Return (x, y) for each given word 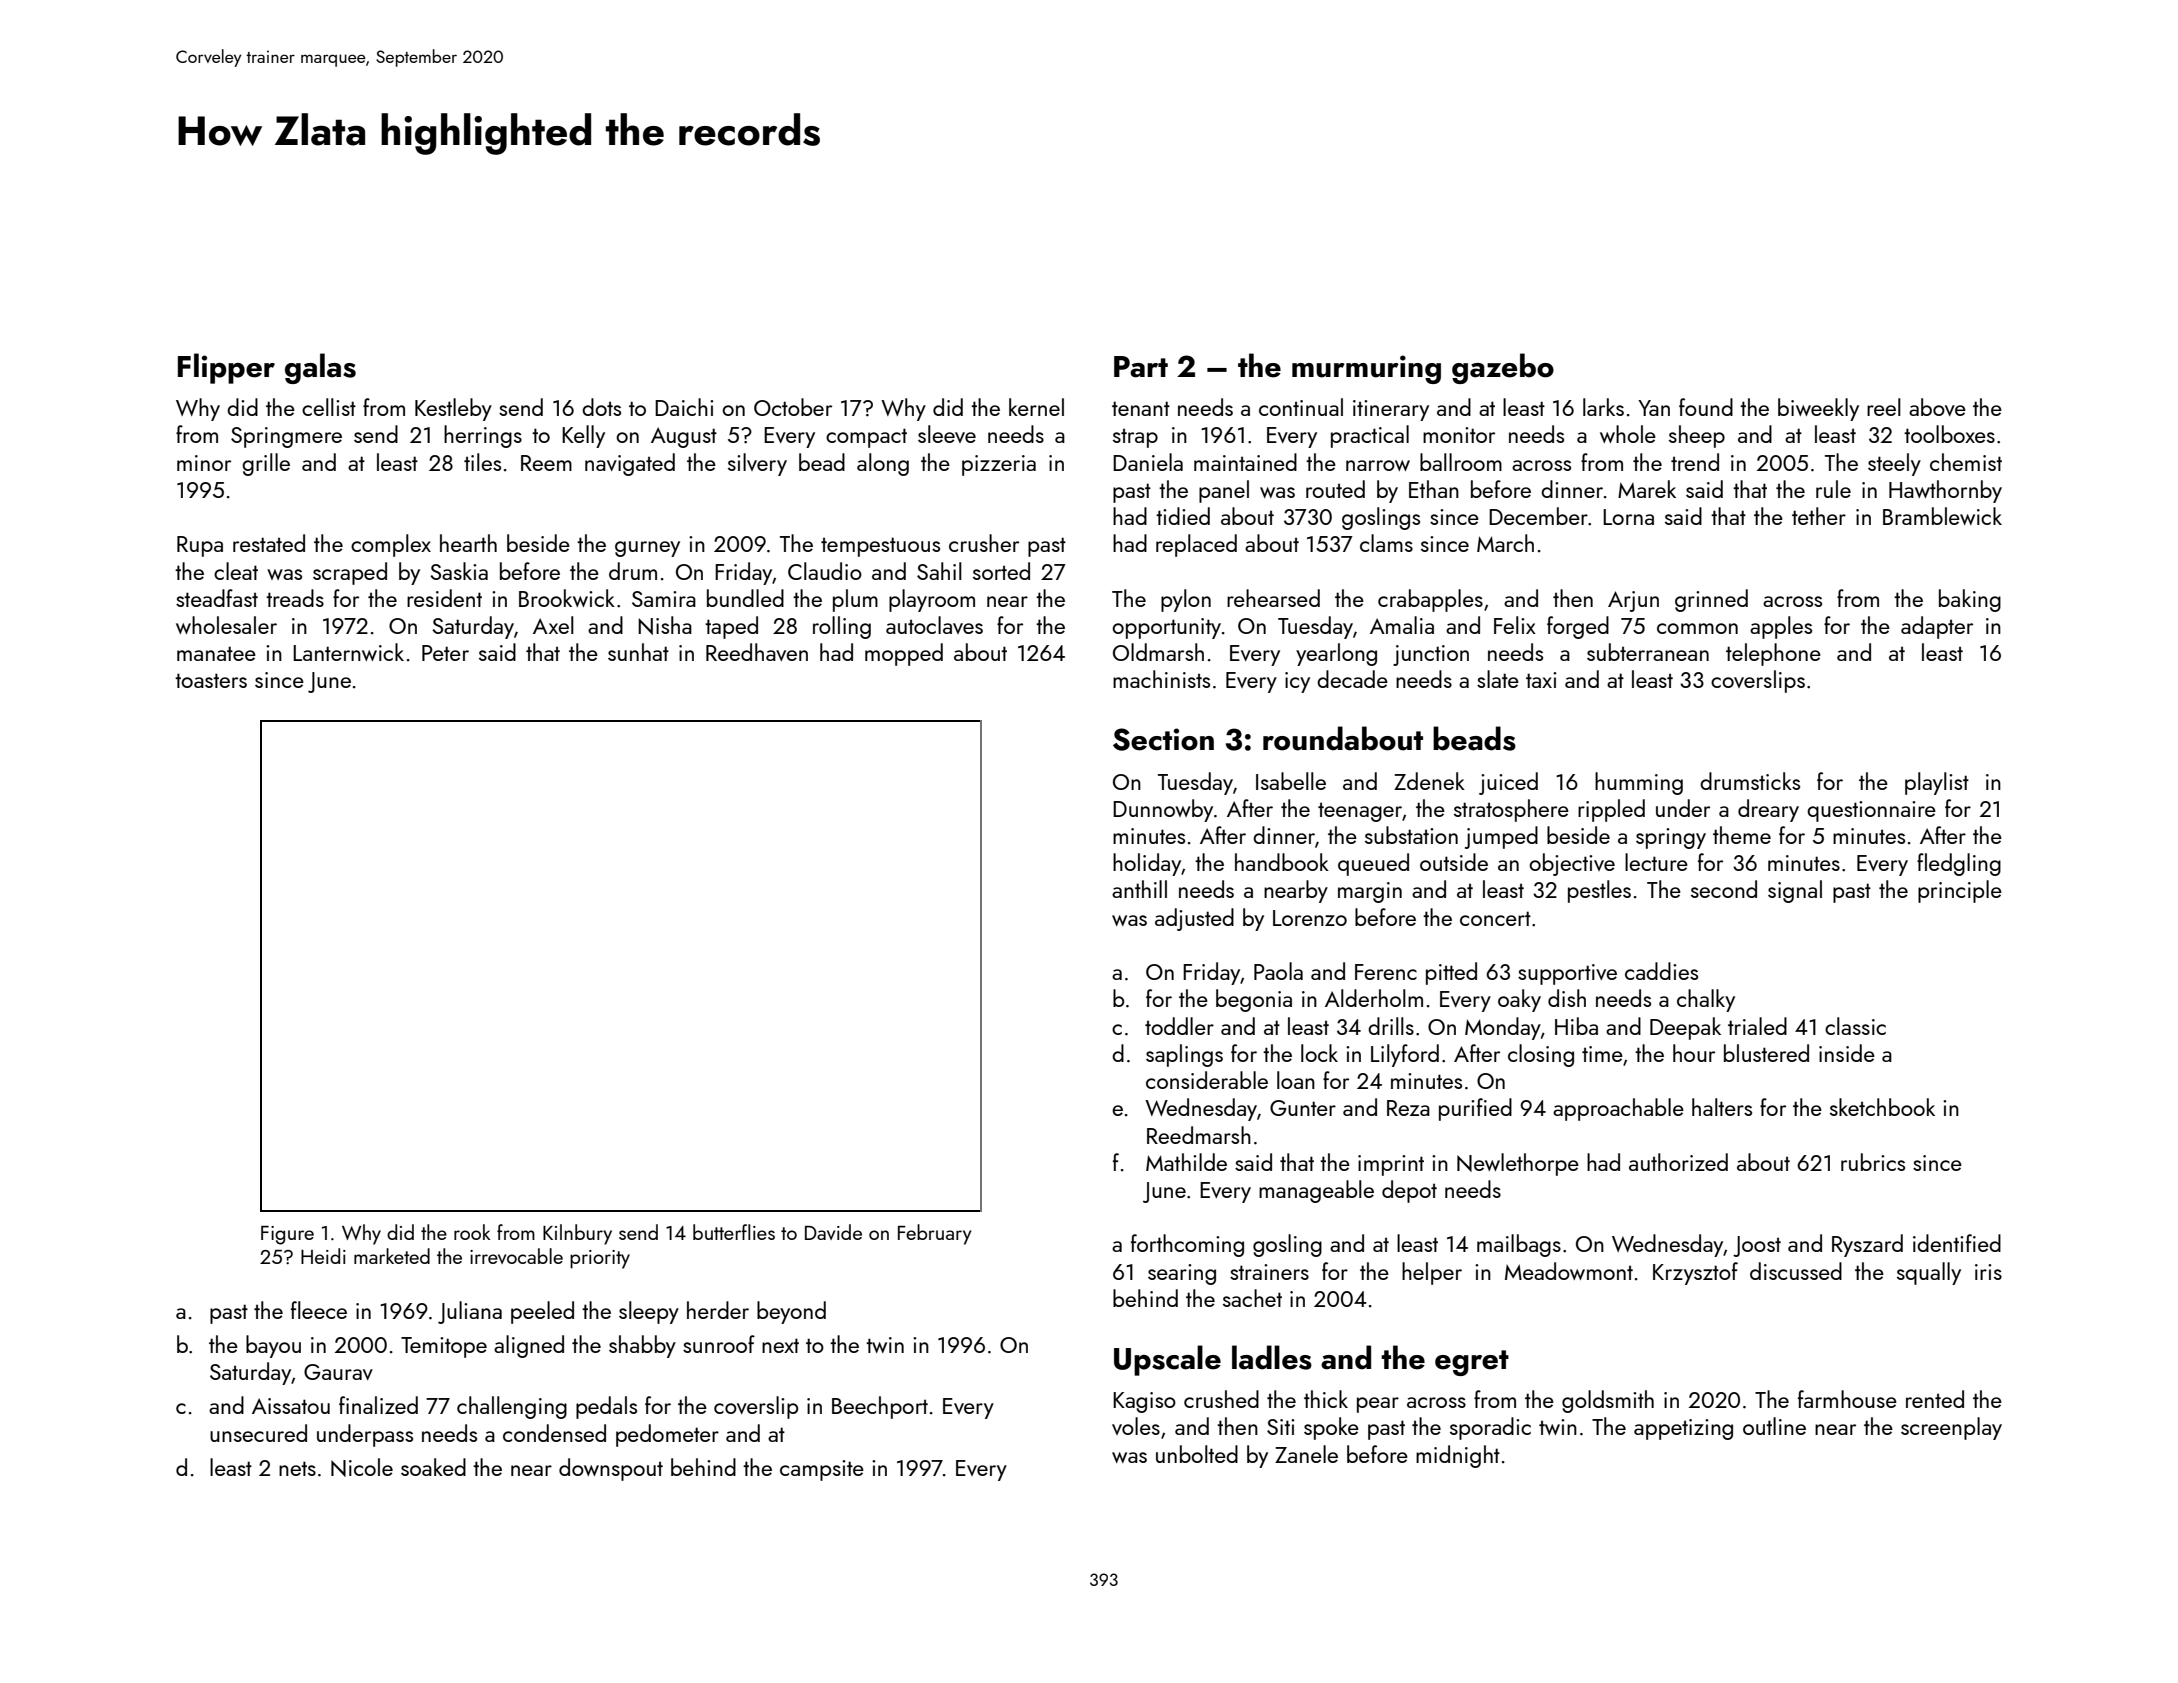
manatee (216, 653)
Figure (287, 1235)
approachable (1618, 1109)
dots (601, 407)
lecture (1656, 862)
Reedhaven (757, 652)
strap (1135, 438)
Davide (833, 1232)
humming (1639, 783)
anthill (1139, 889)
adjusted (1194, 919)
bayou (273, 1346)
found (1706, 407)
